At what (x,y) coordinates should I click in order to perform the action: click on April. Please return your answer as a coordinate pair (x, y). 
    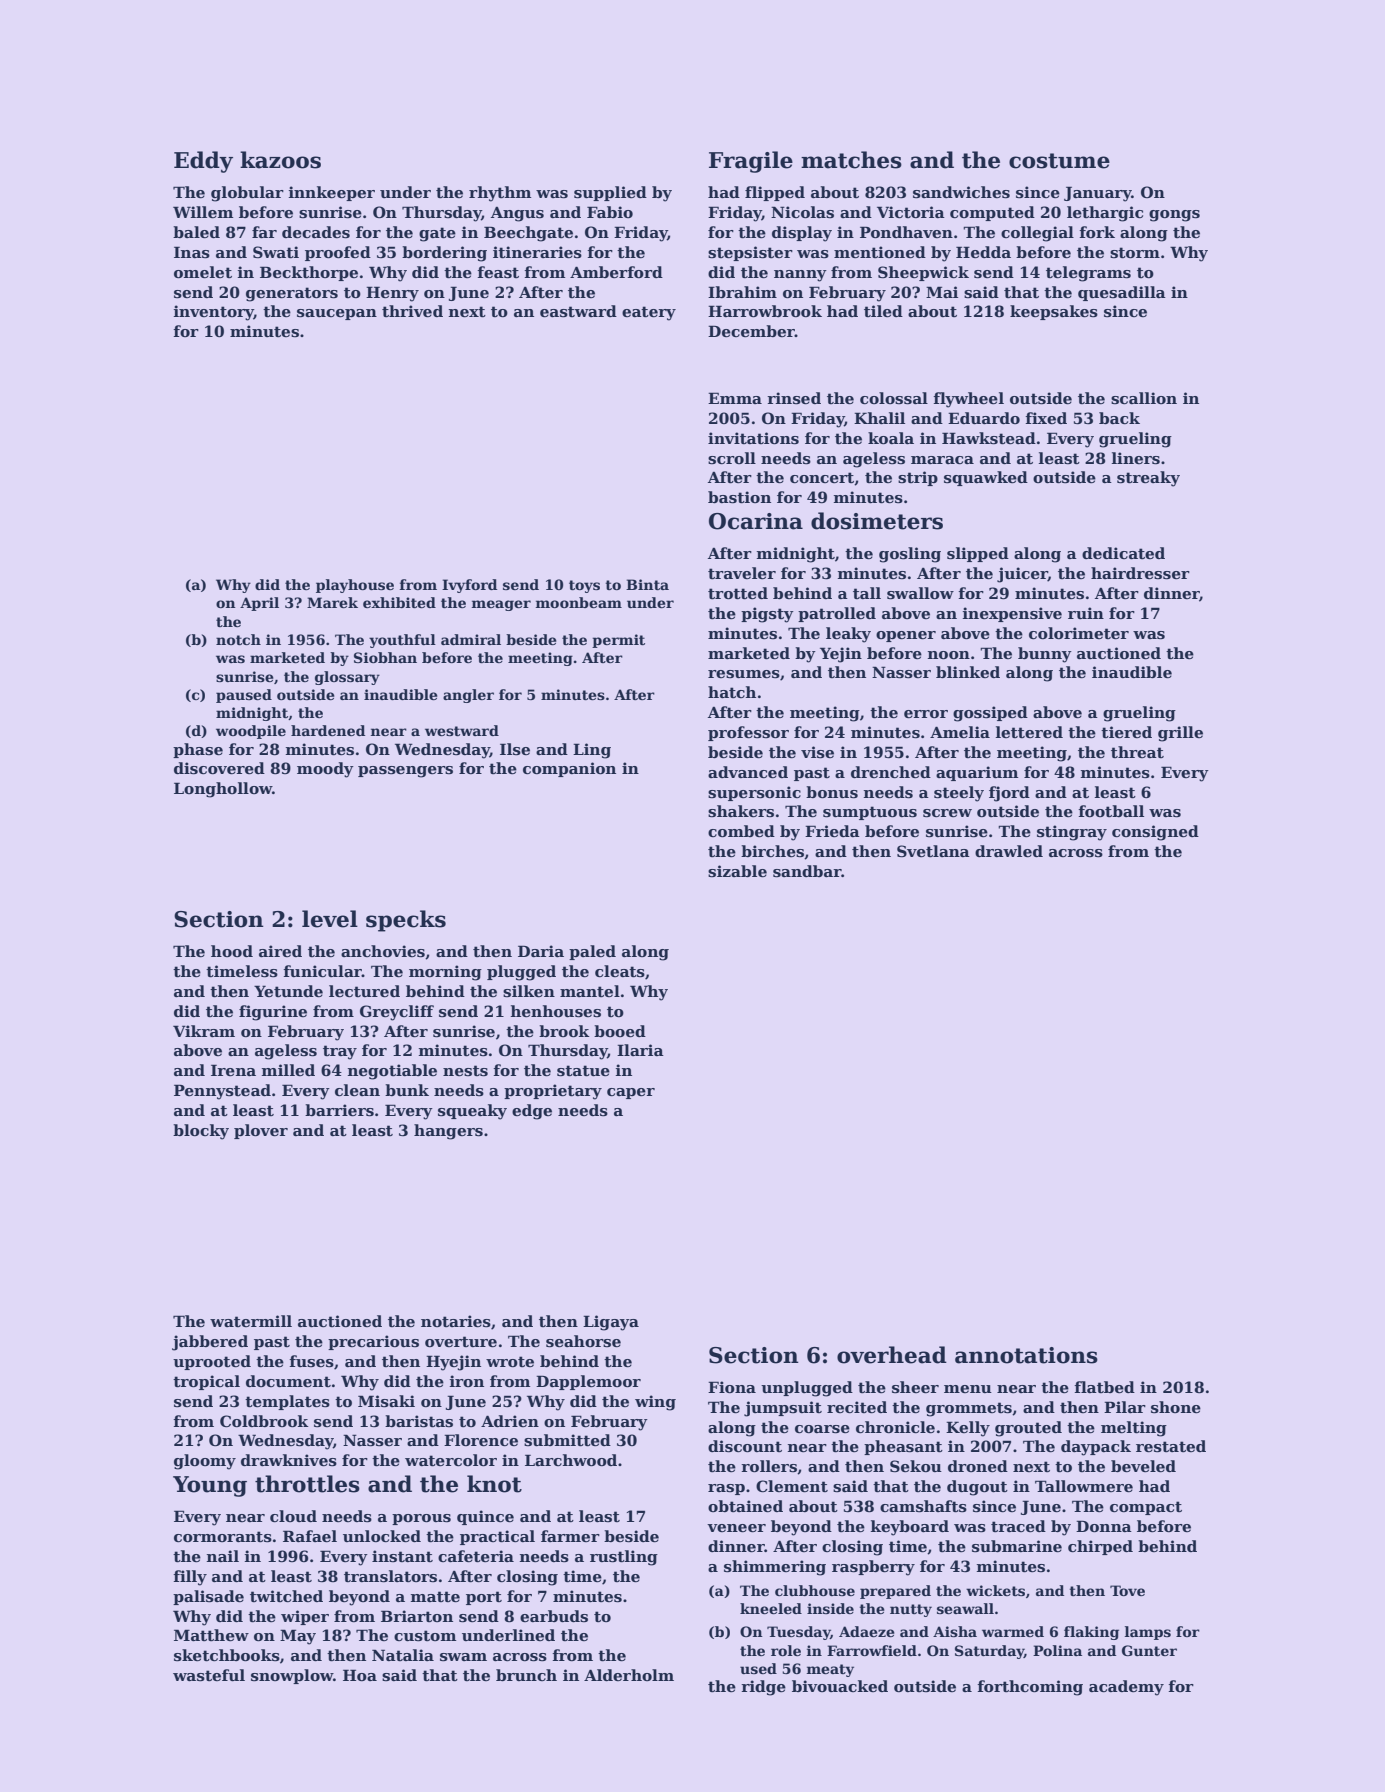
    Looking at the image, I should click on (259, 604).
